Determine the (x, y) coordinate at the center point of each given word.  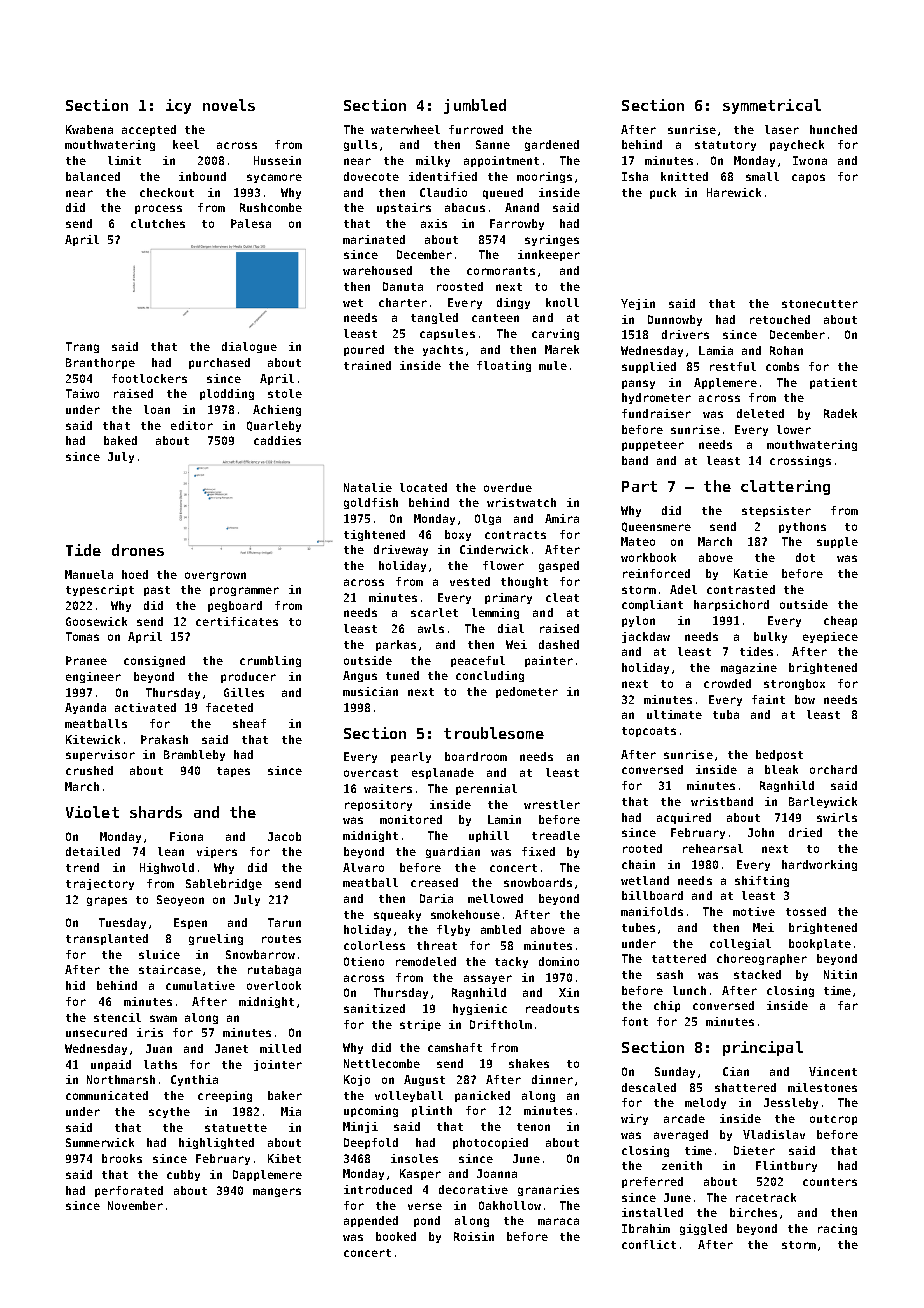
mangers (277, 1192)
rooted (642, 848)
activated (145, 707)
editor (192, 425)
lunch (689, 990)
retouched (780, 319)
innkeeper (549, 255)
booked (396, 1236)
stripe (420, 1025)
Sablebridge (224, 884)
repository (378, 805)
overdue (508, 487)
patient (833, 383)
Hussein (277, 160)
